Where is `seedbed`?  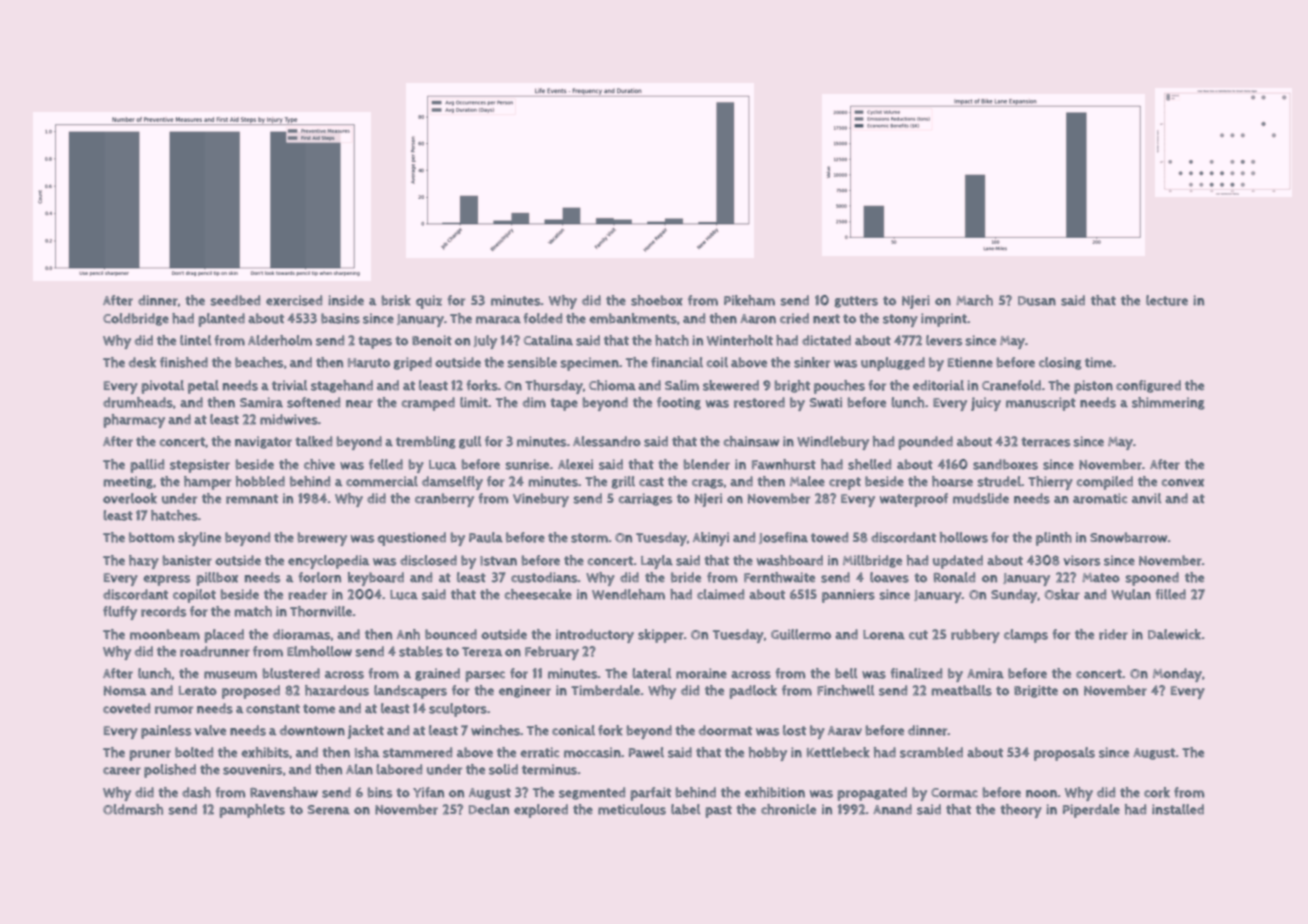 seedbed is located at coordinates (235, 300).
